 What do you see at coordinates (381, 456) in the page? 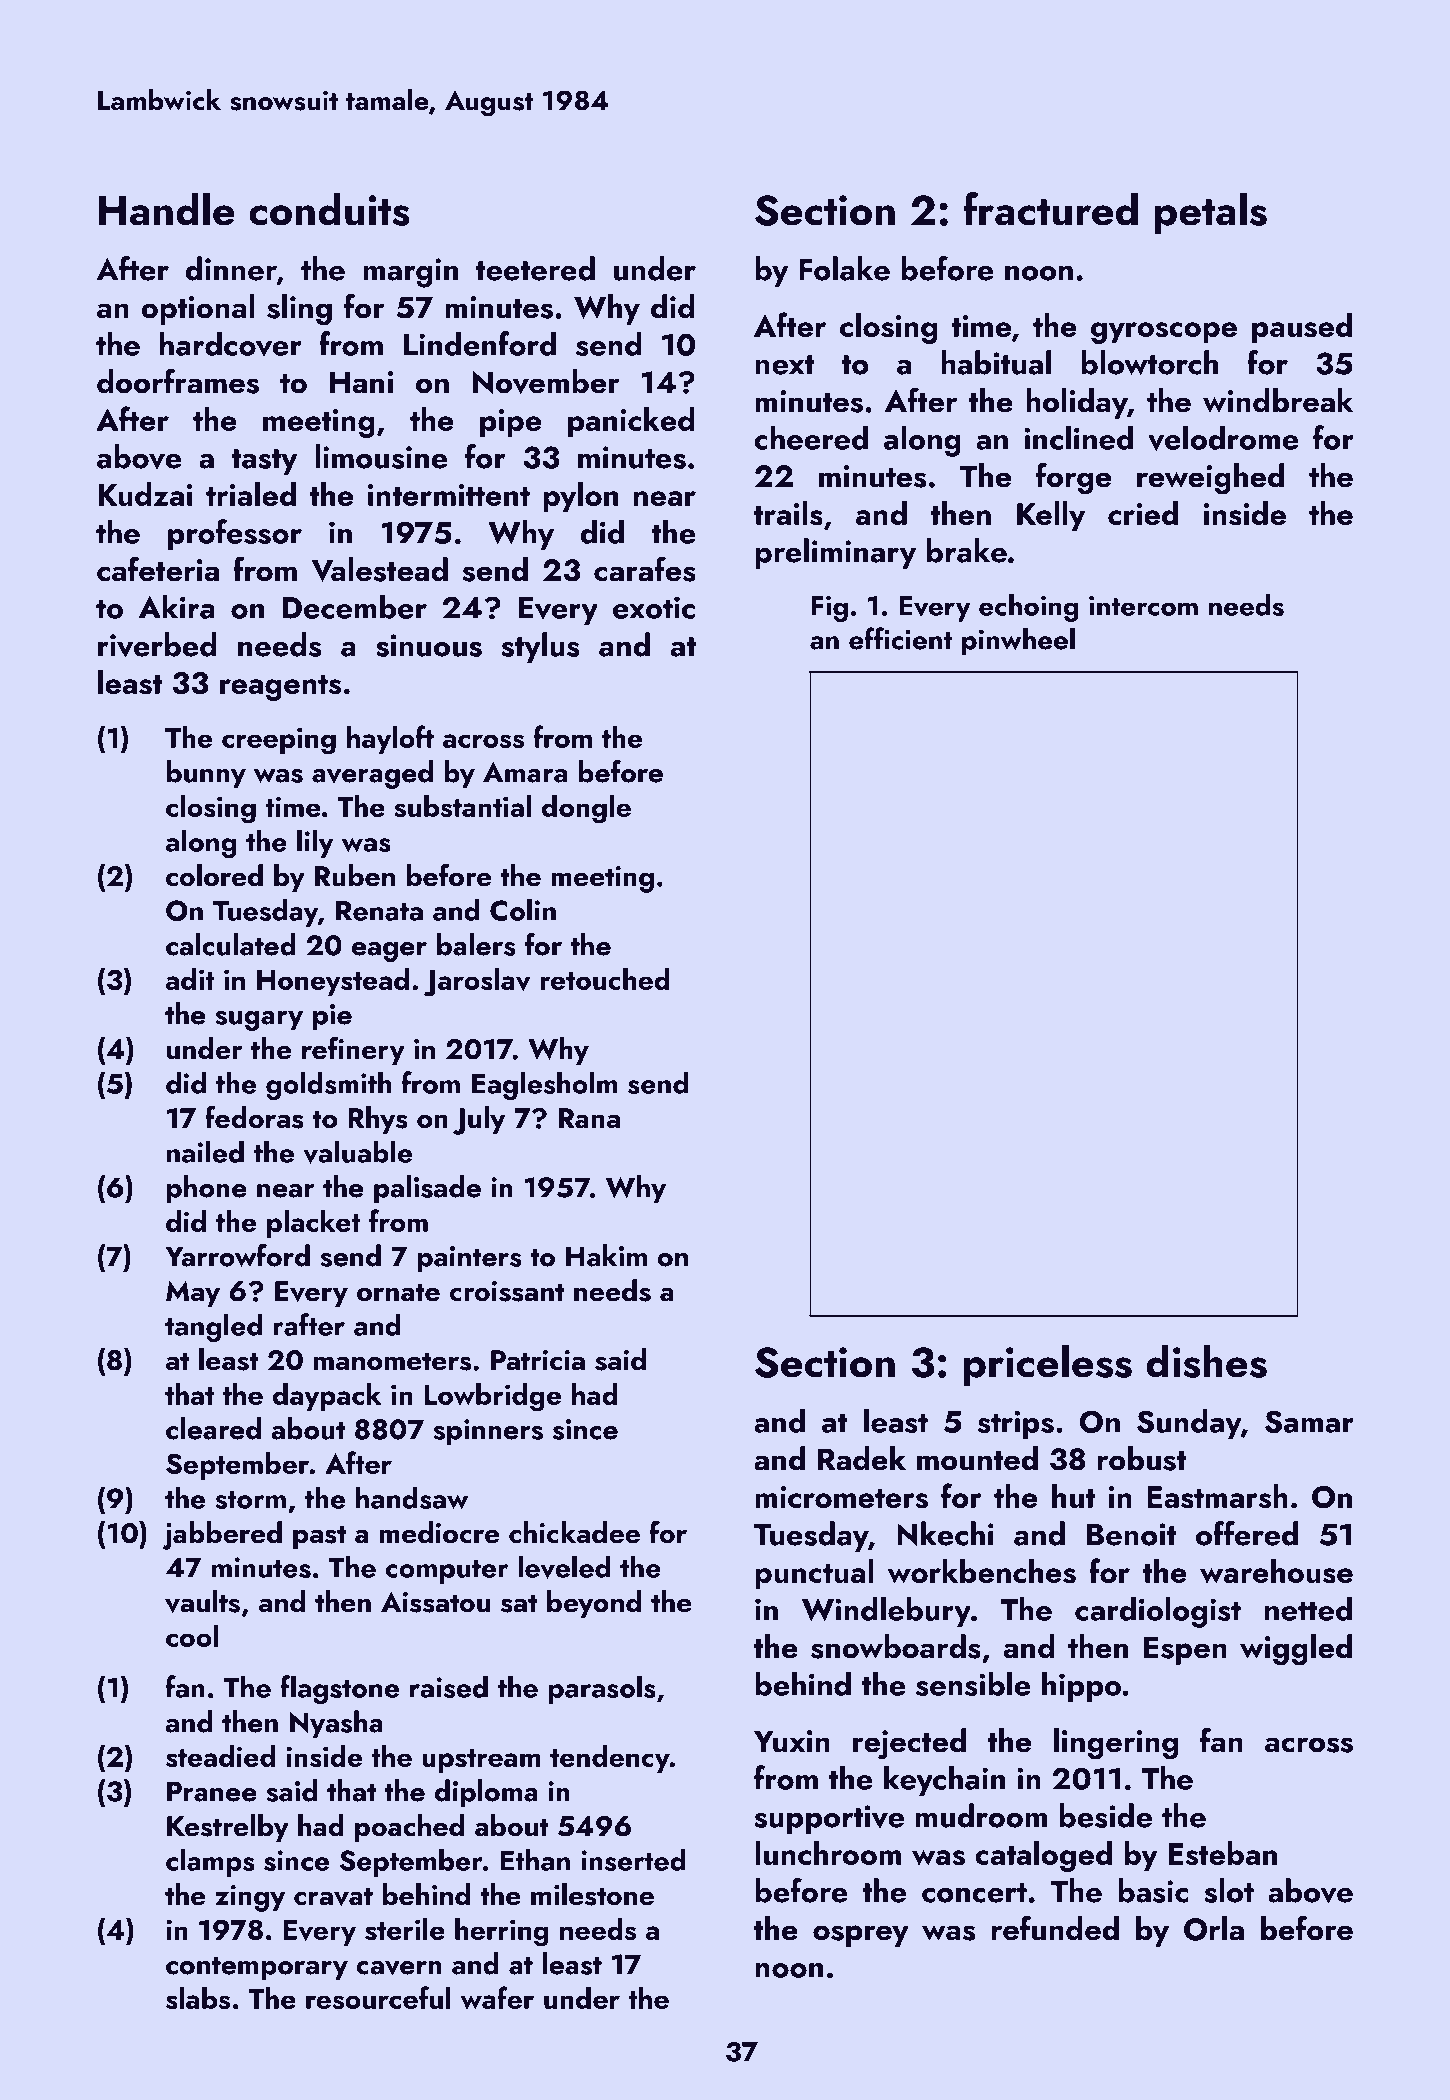
I see `limousine` at bounding box center [381, 456].
